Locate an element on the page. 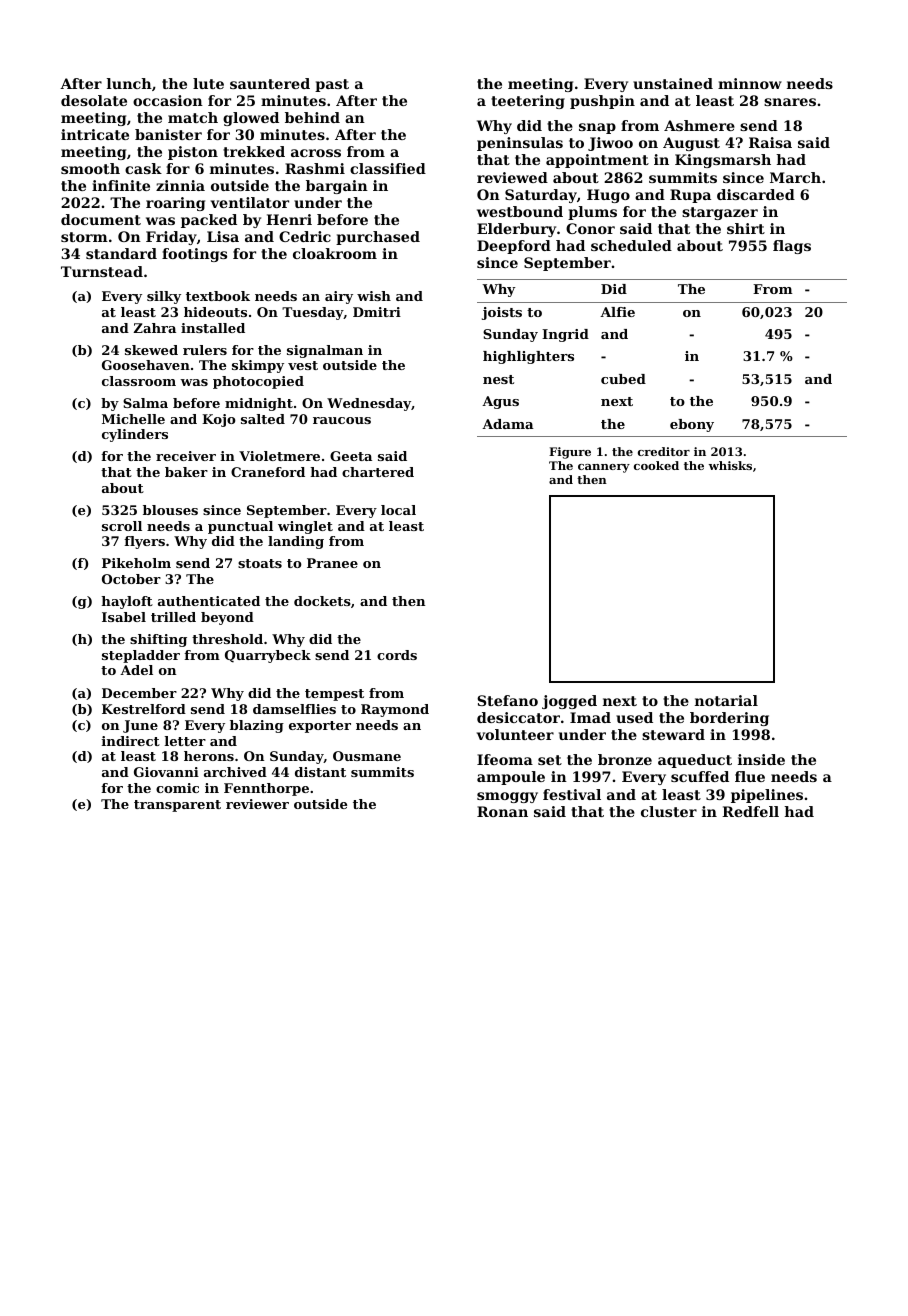 The height and width of the document is (1316, 908). desolate is located at coordinates (94, 100).
